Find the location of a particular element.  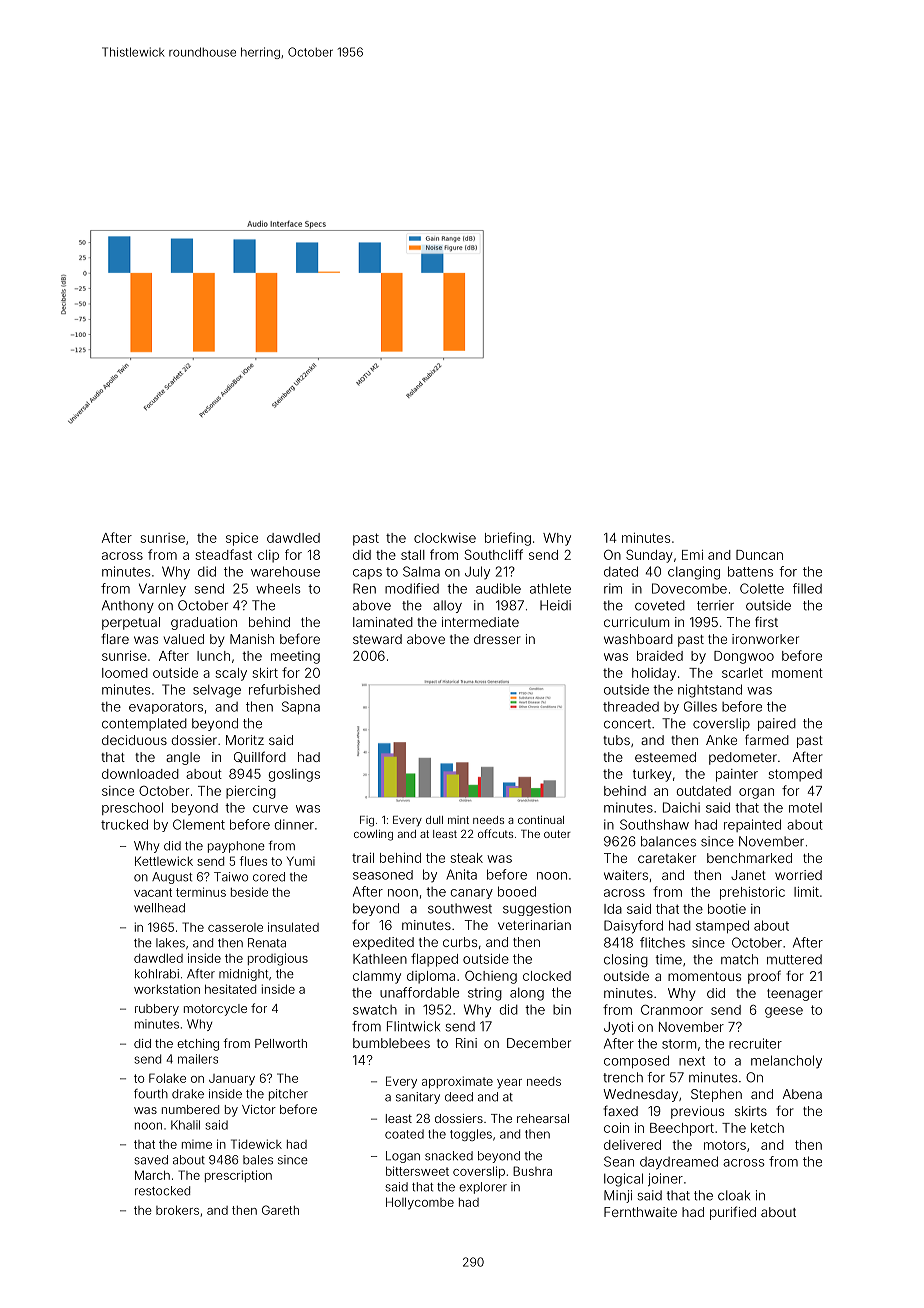

mime is located at coordinates (197, 1144).
